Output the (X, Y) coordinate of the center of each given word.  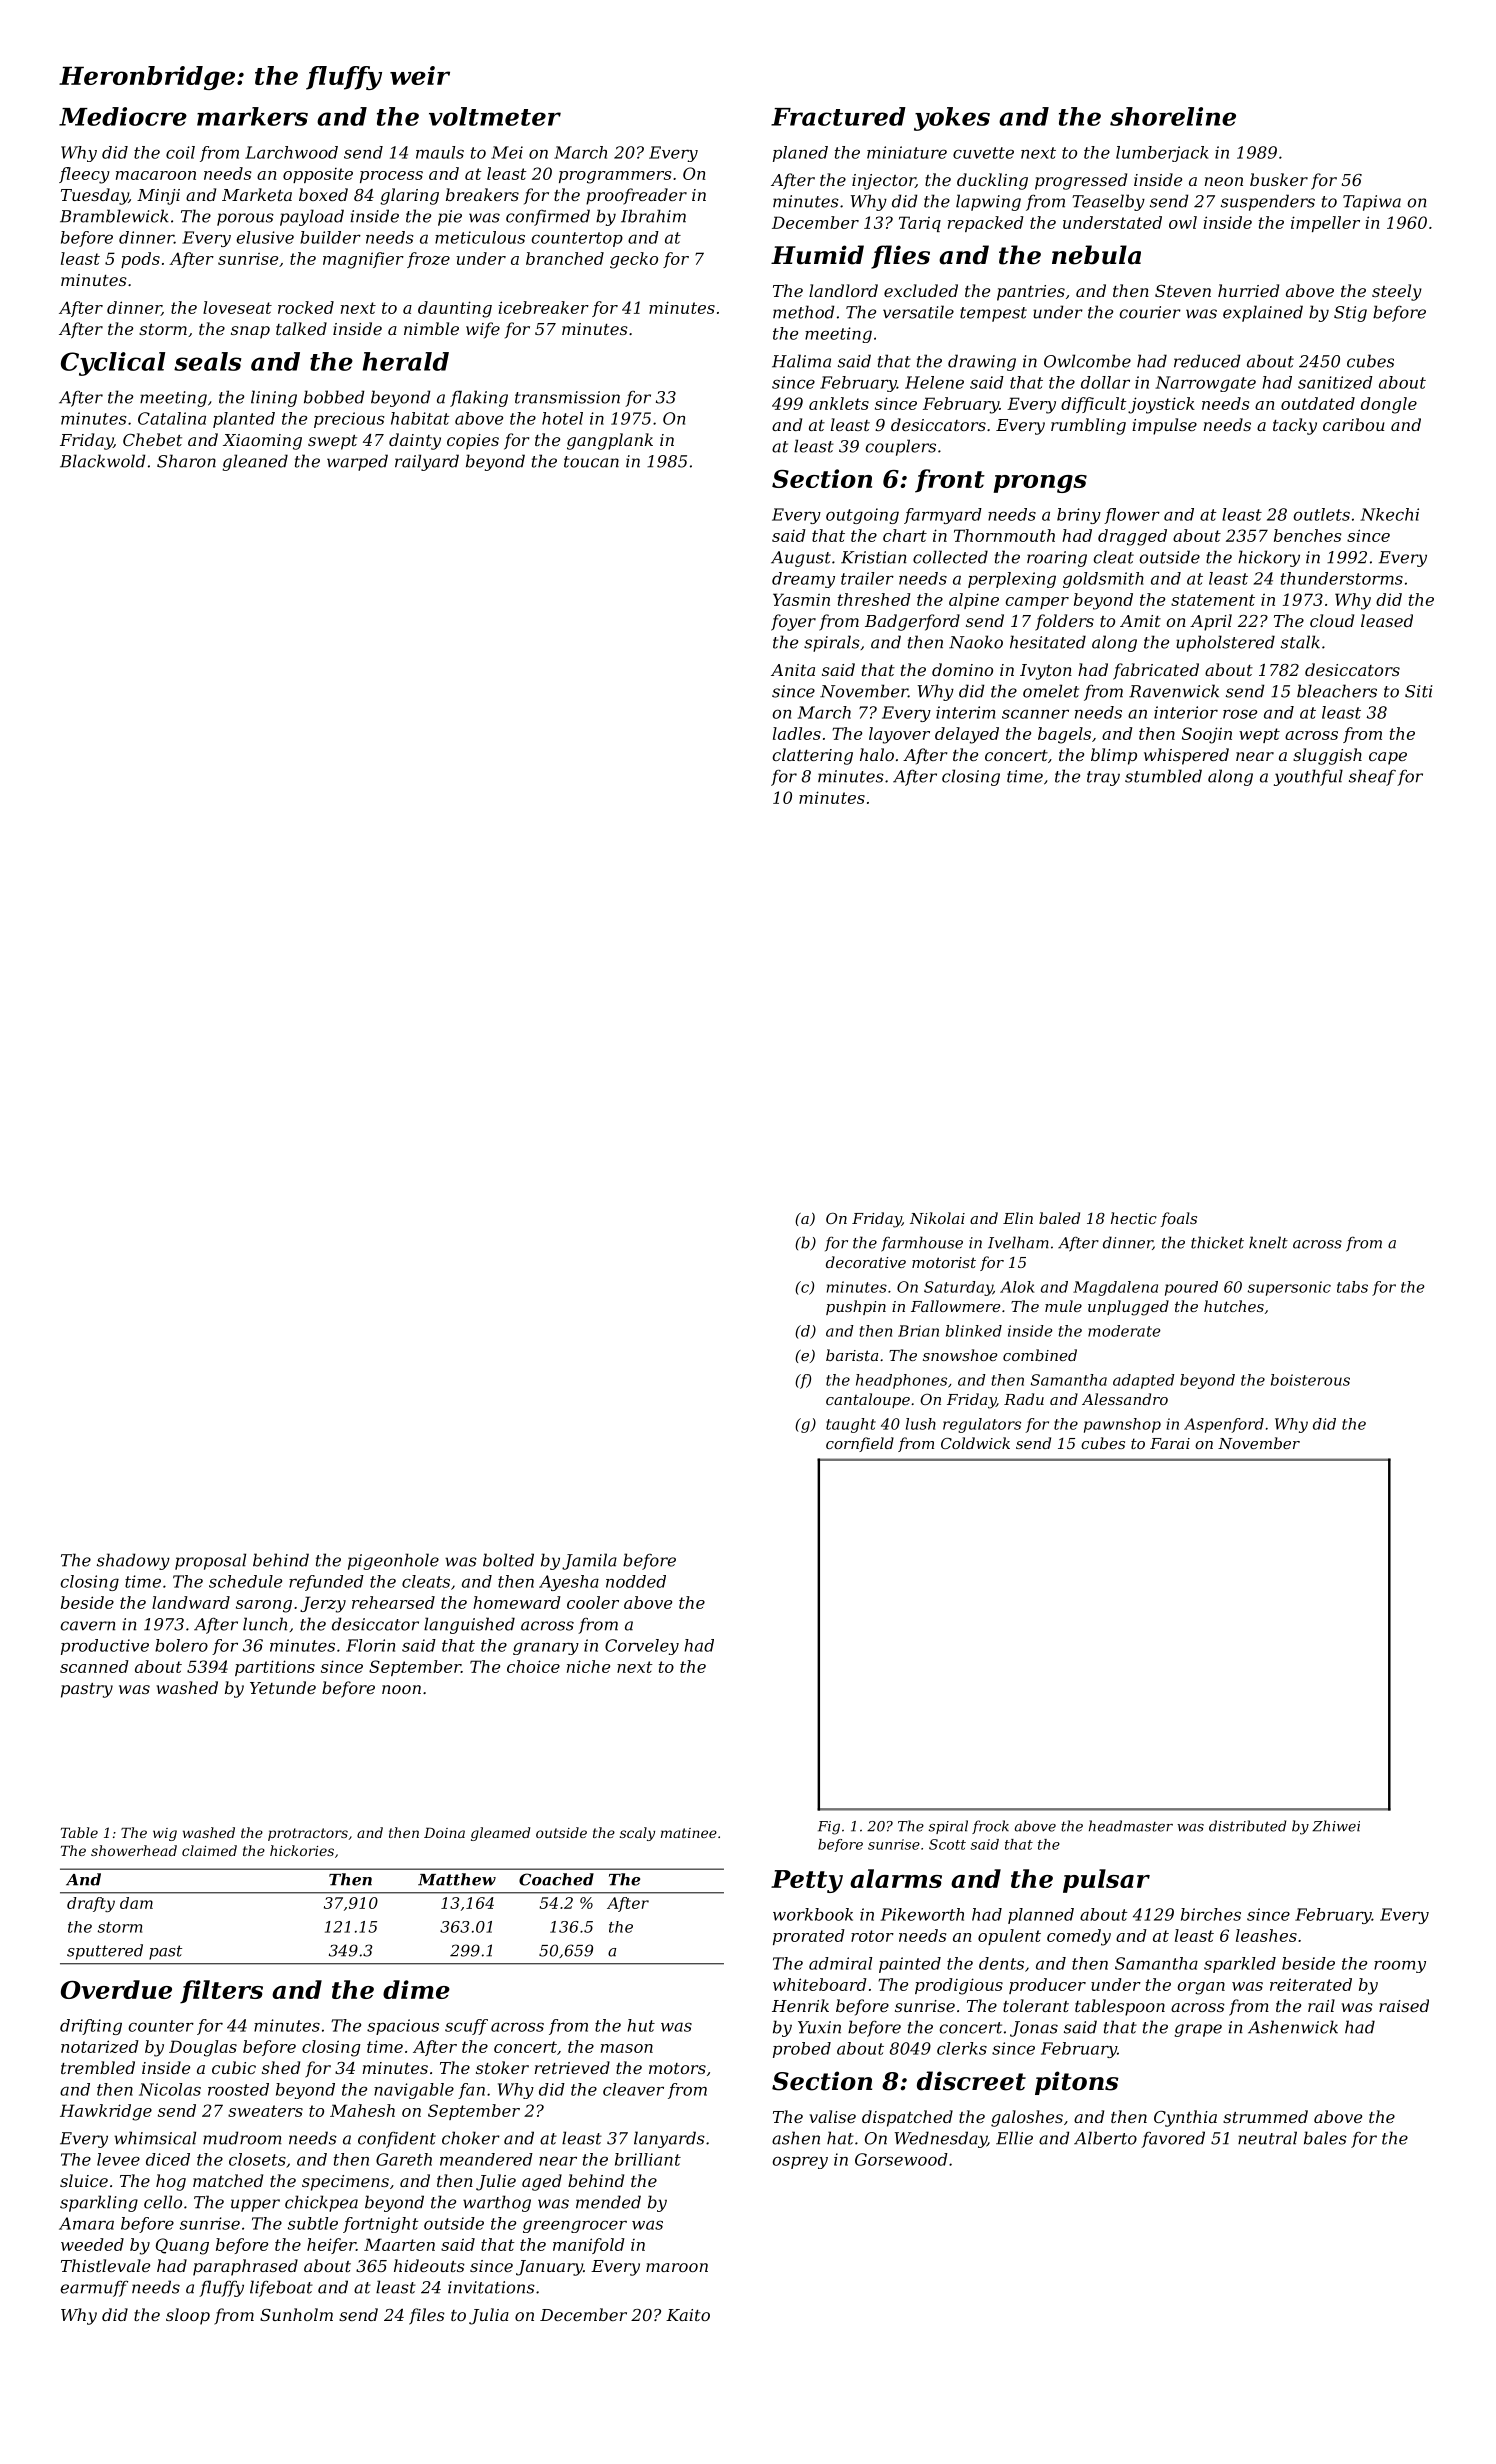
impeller (1325, 224)
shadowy (133, 1561)
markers (252, 116)
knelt (1268, 1242)
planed (800, 154)
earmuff (94, 2288)
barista (852, 1355)
